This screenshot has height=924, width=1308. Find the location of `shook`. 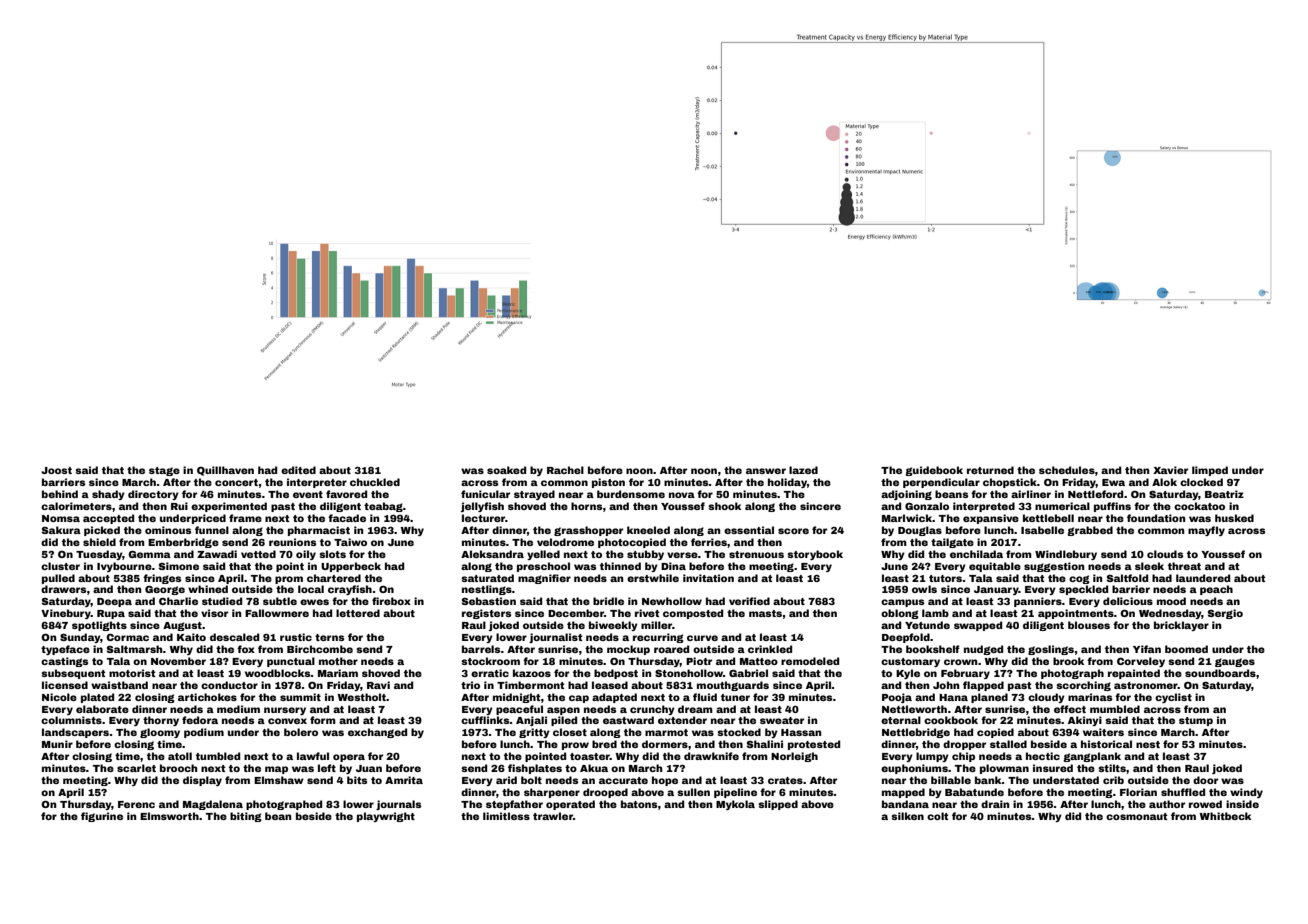

shook is located at coordinates (724, 506).
